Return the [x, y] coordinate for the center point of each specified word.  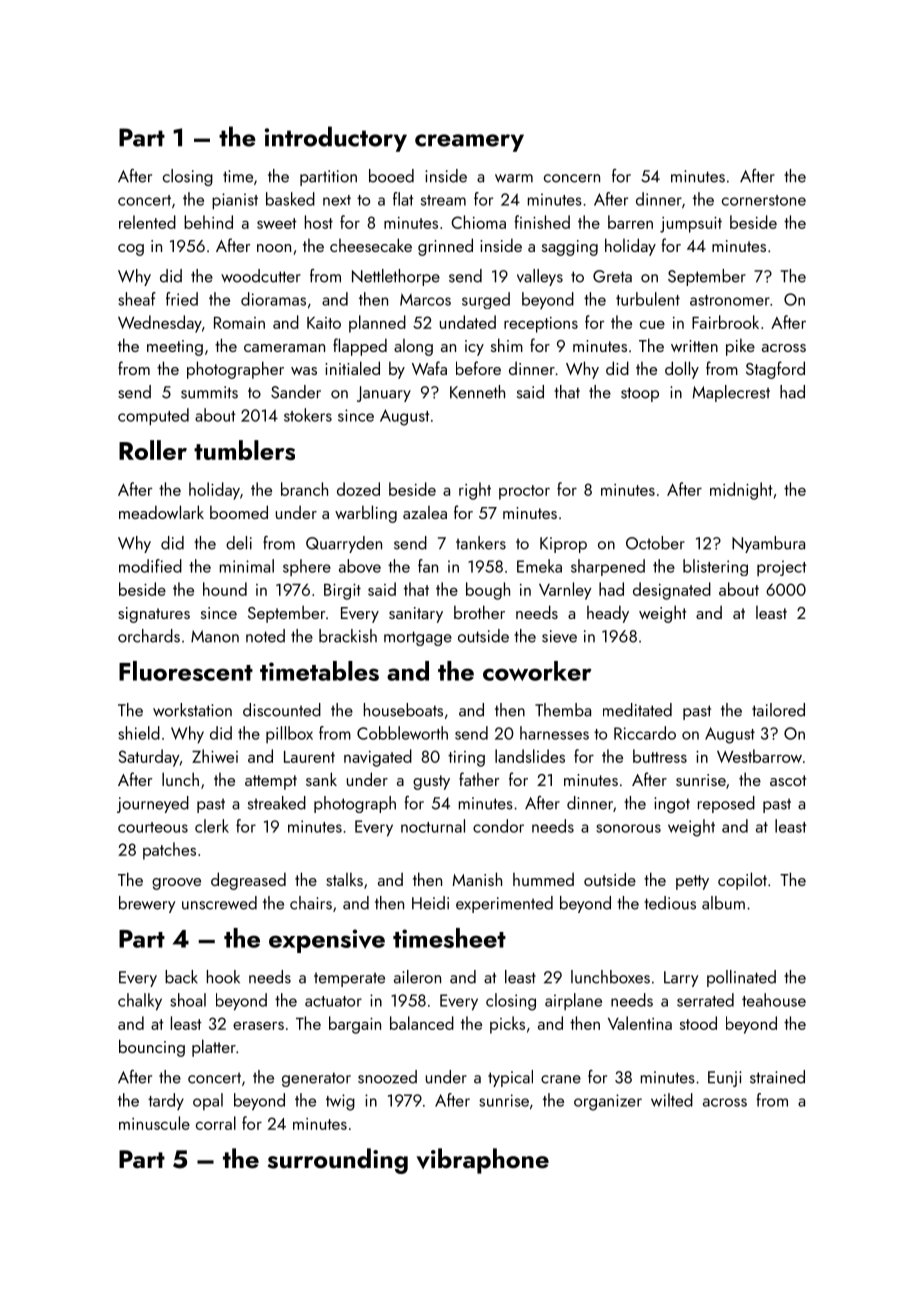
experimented [504, 904]
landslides [530, 756]
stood [698, 1023]
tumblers [244, 450]
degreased [248, 881]
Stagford [775, 370]
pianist [235, 201]
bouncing [152, 1048]
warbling [366, 514]
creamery [469, 143]
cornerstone [764, 200]
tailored [778, 710]
